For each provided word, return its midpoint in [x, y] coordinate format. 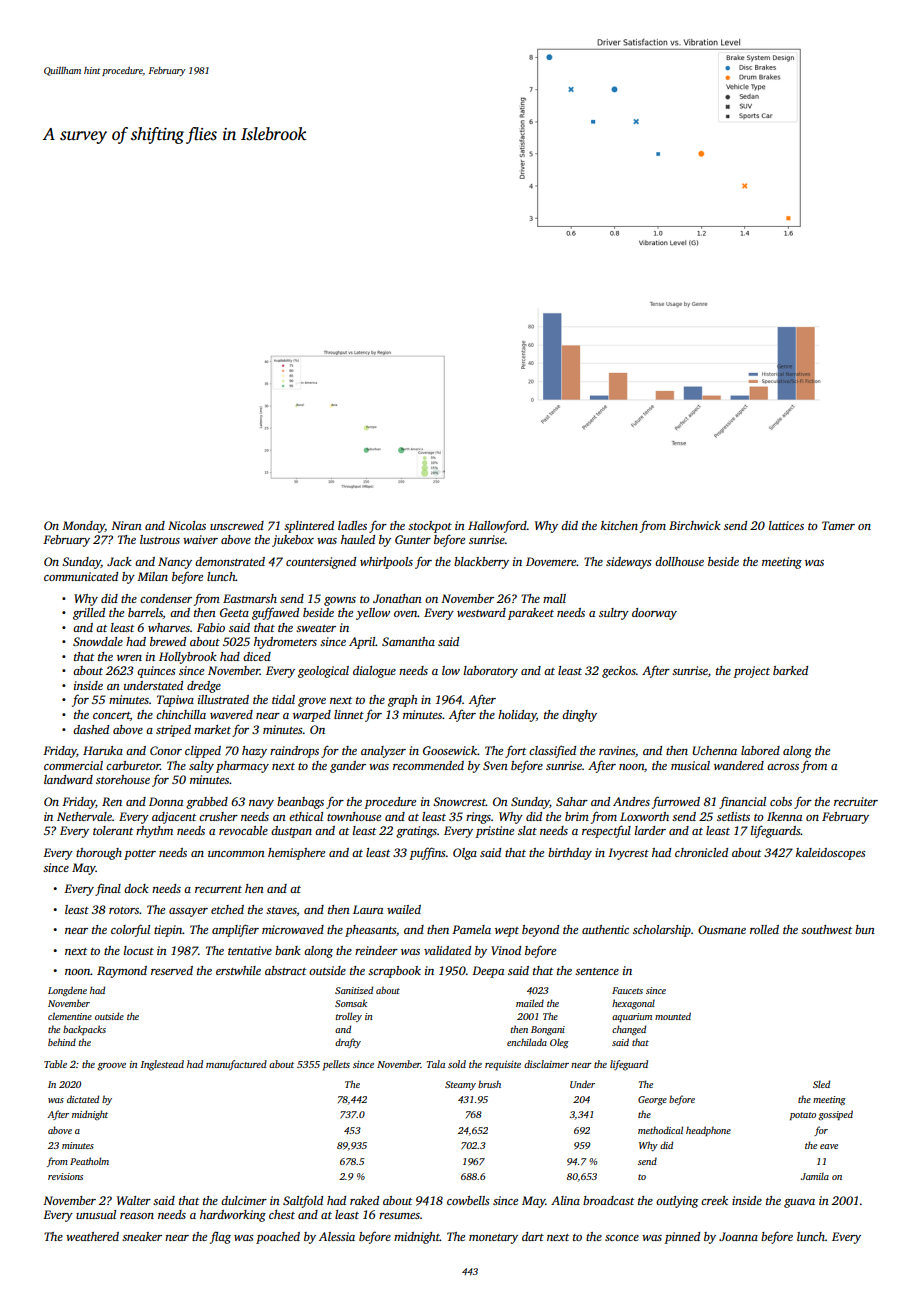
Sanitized [354, 990]
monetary [493, 1239]
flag [220, 1237]
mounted [673, 1016]
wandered [739, 765]
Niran [126, 525]
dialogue [374, 672]
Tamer [838, 525]
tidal [283, 699]
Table [55, 1064]
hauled [358, 539]
